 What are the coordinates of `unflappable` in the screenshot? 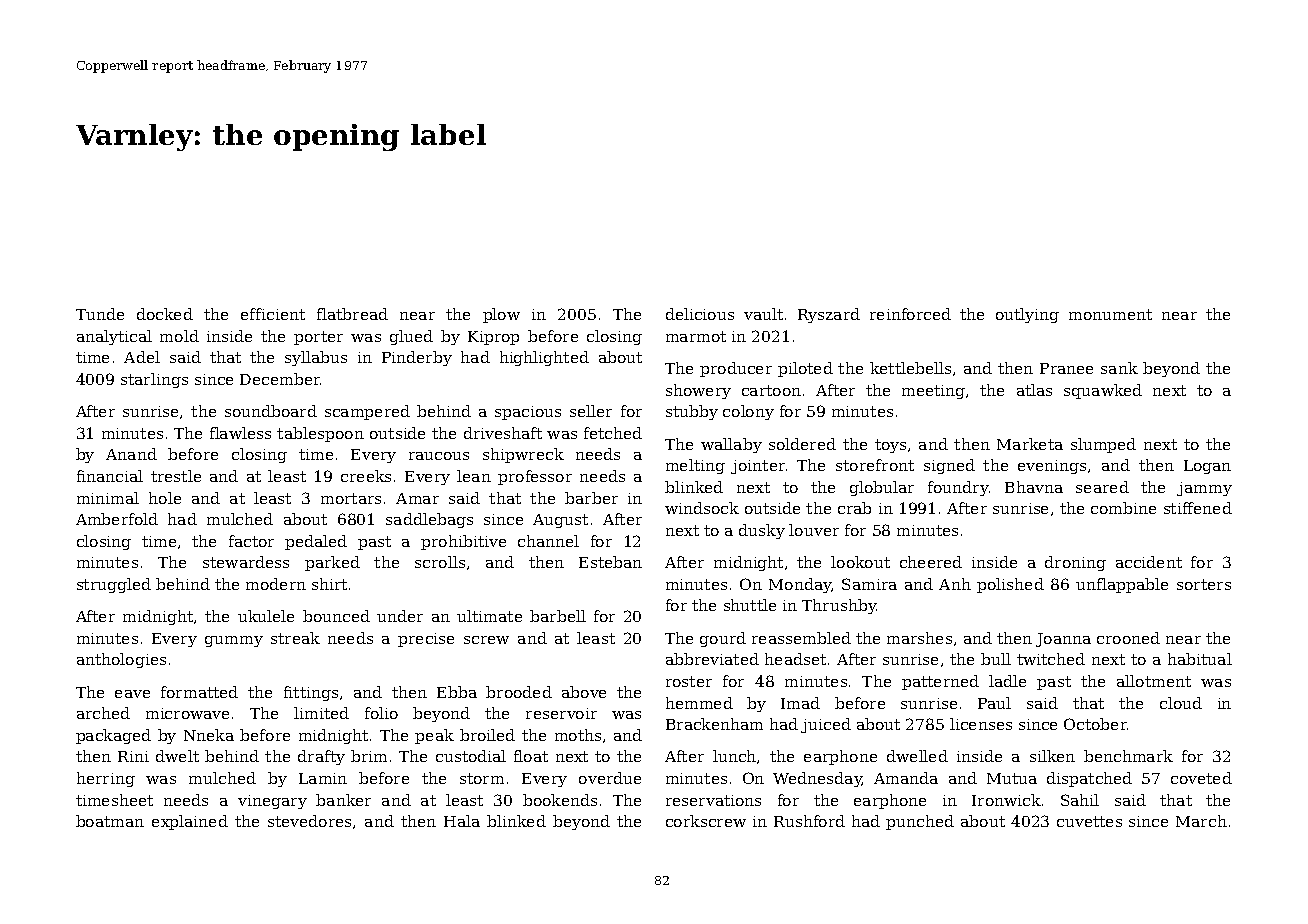 It's located at (1122, 585).
